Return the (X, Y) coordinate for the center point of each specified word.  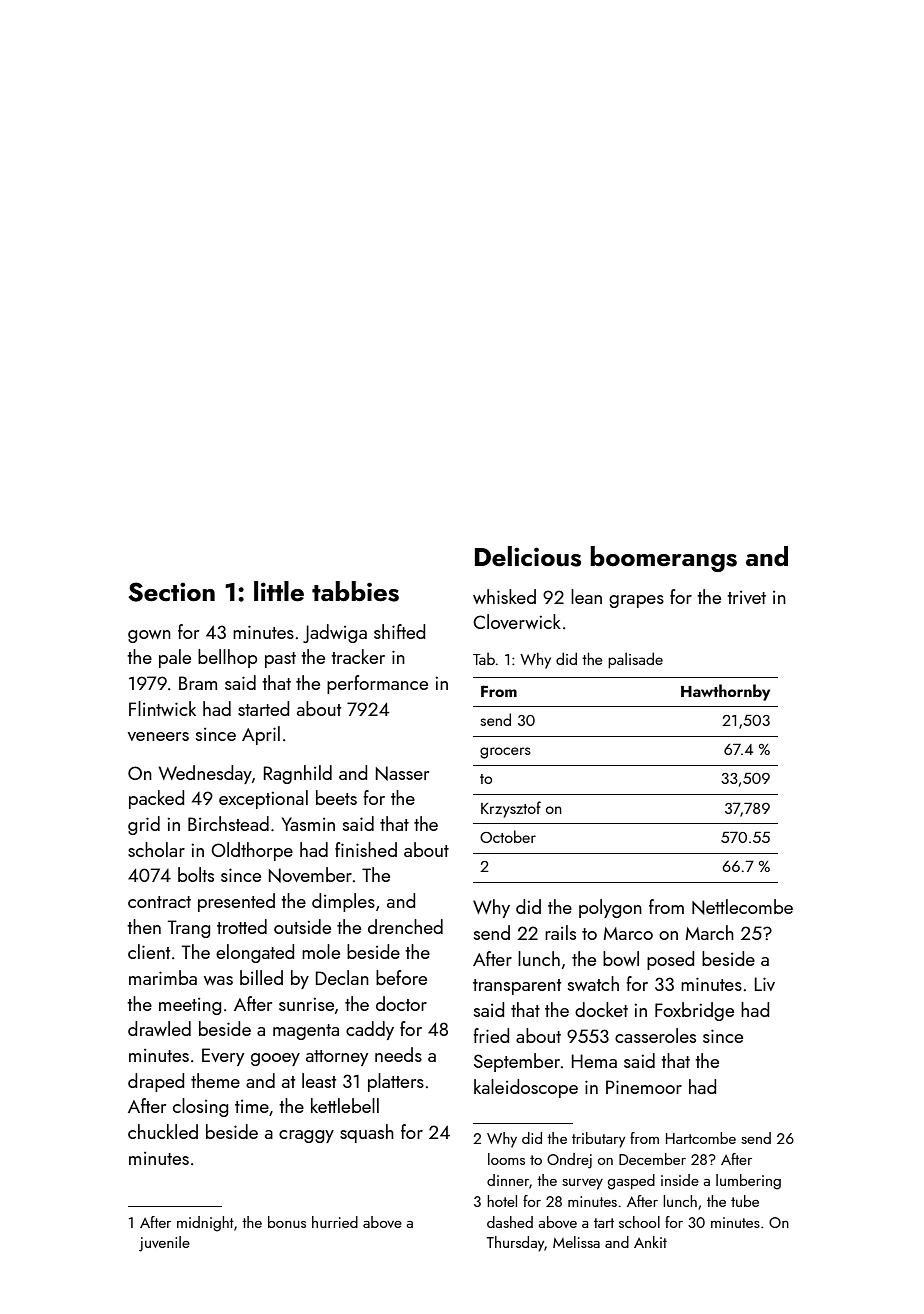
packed (156, 799)
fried (491, 1035)
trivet (746, 597)
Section (172, 592)
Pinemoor (644, 1087)
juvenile (164, 1244)
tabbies (355, 591)
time (252, 1106)
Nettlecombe (742, 907)
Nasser (402, 773)
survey (582, 1184)
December (652, 1159)
